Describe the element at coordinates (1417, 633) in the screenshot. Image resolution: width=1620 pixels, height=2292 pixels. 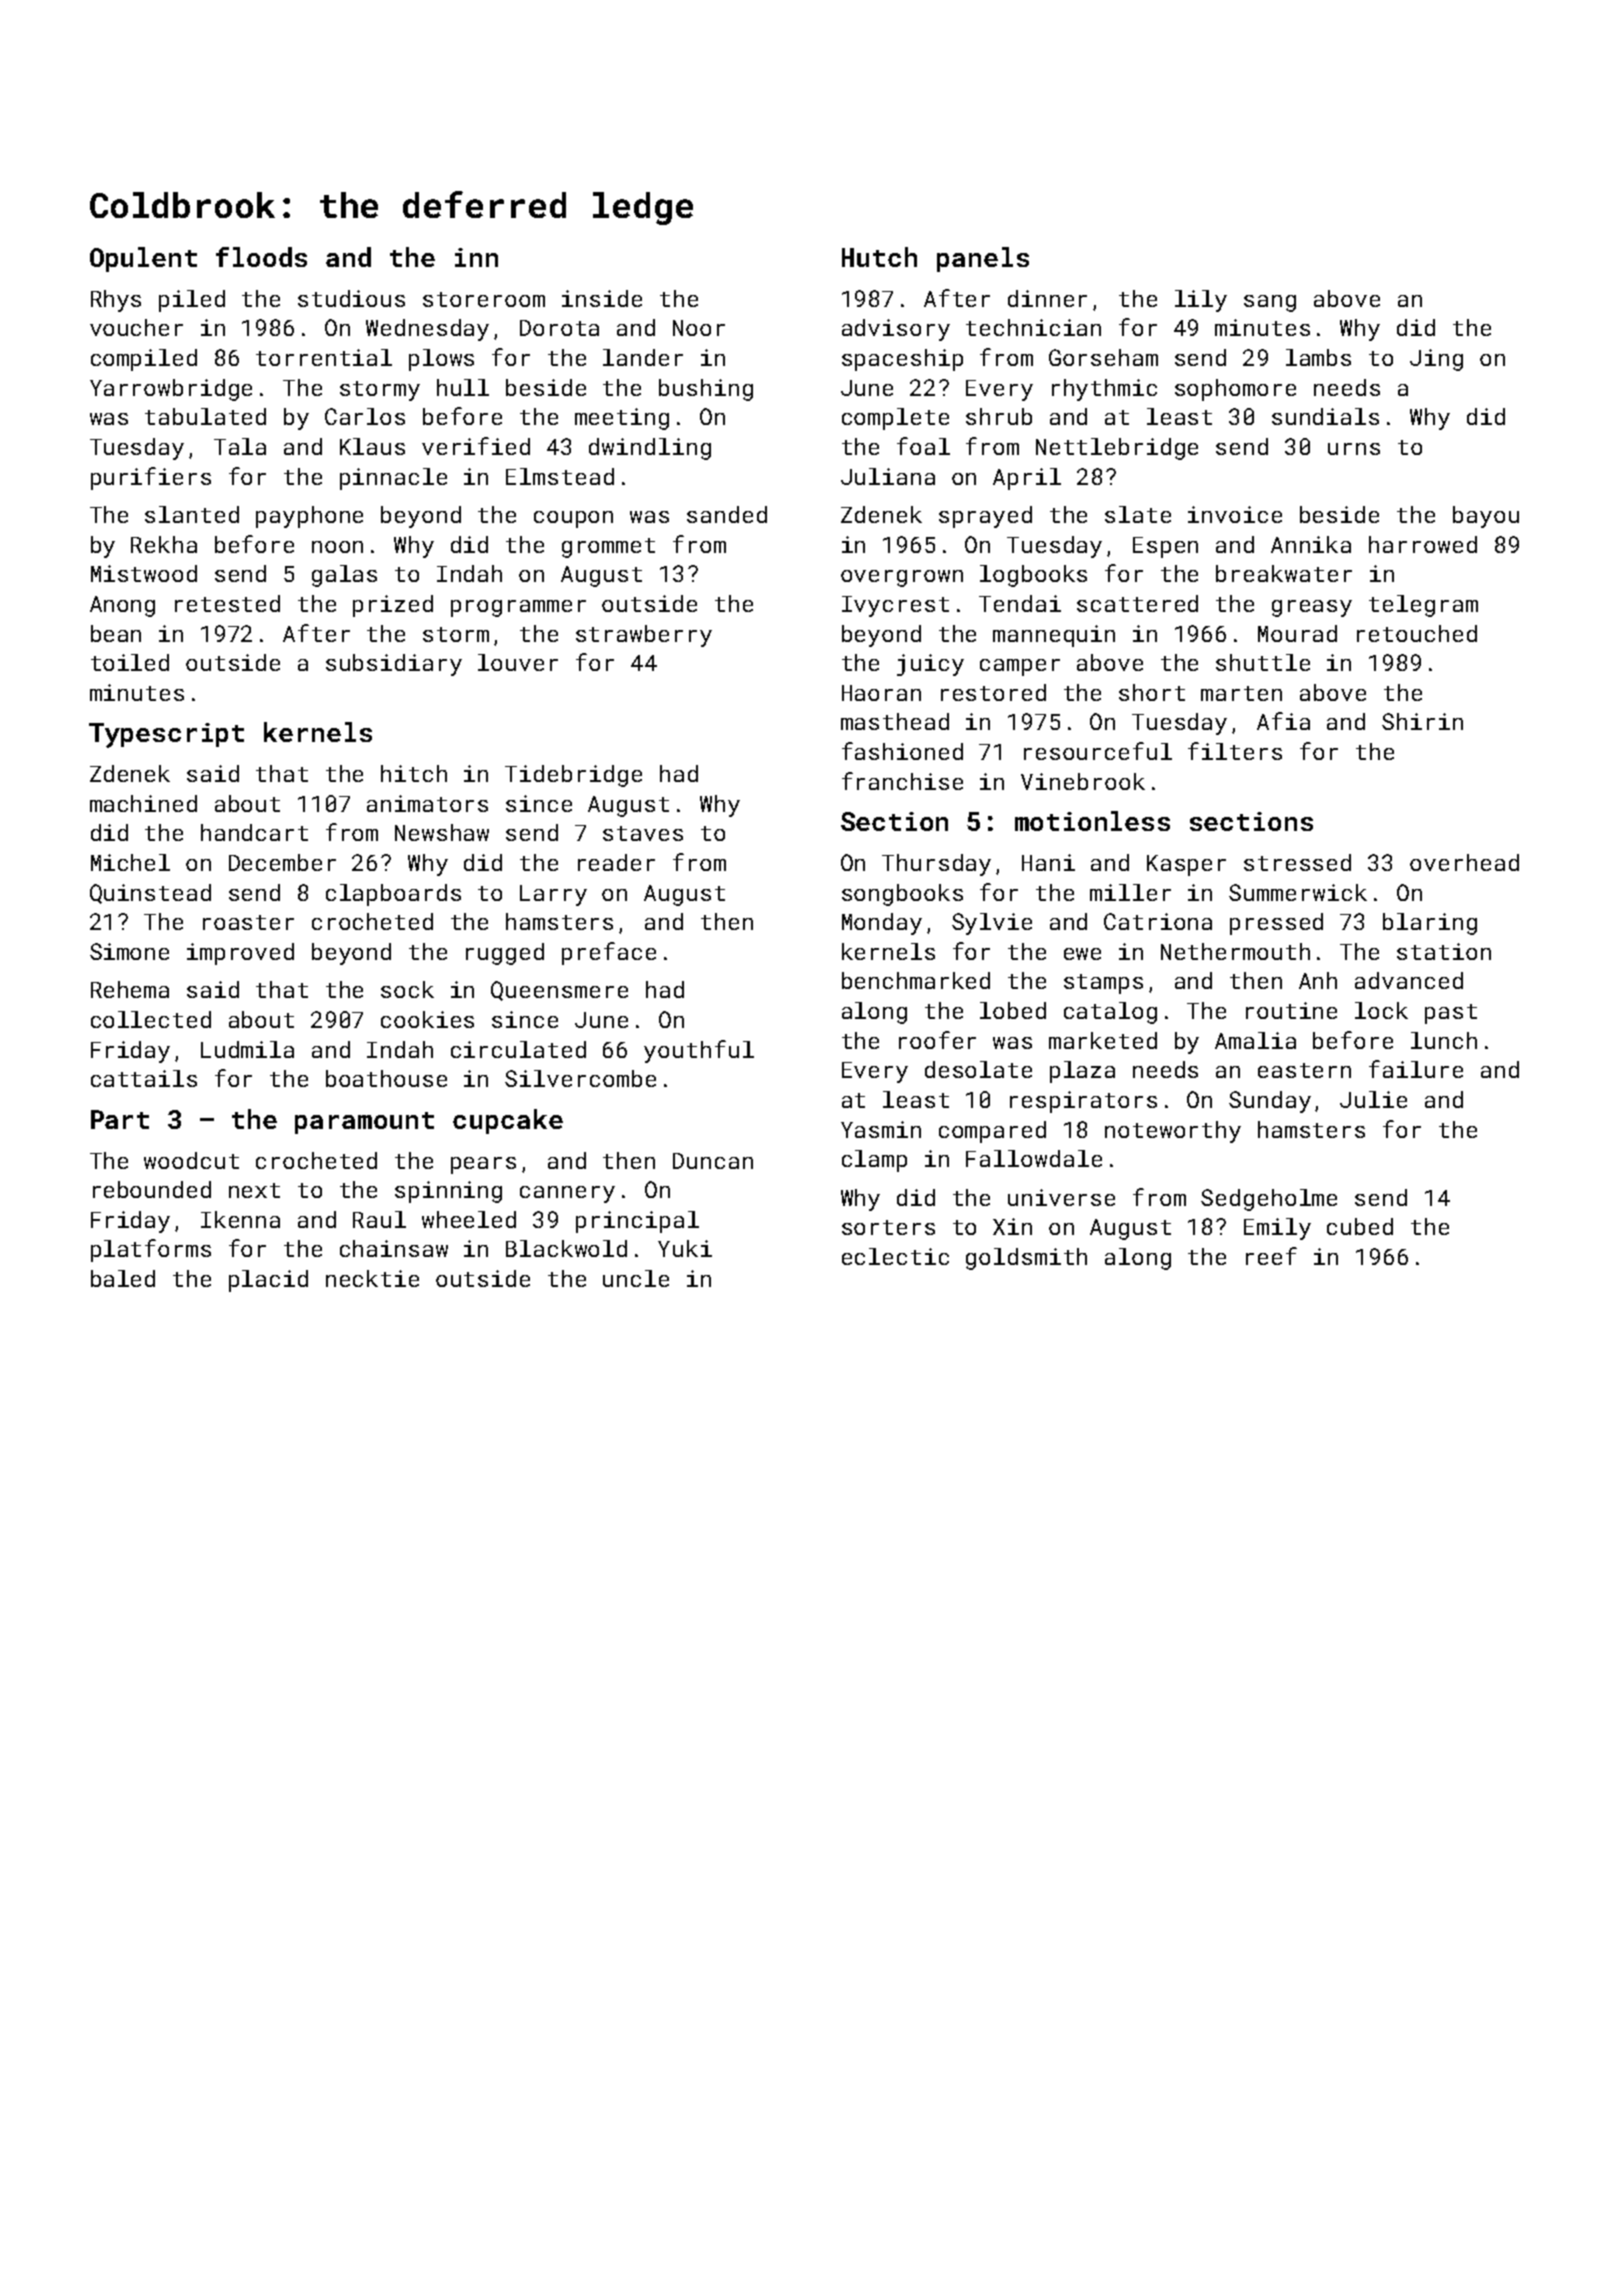
I see `retouched` at that location.
